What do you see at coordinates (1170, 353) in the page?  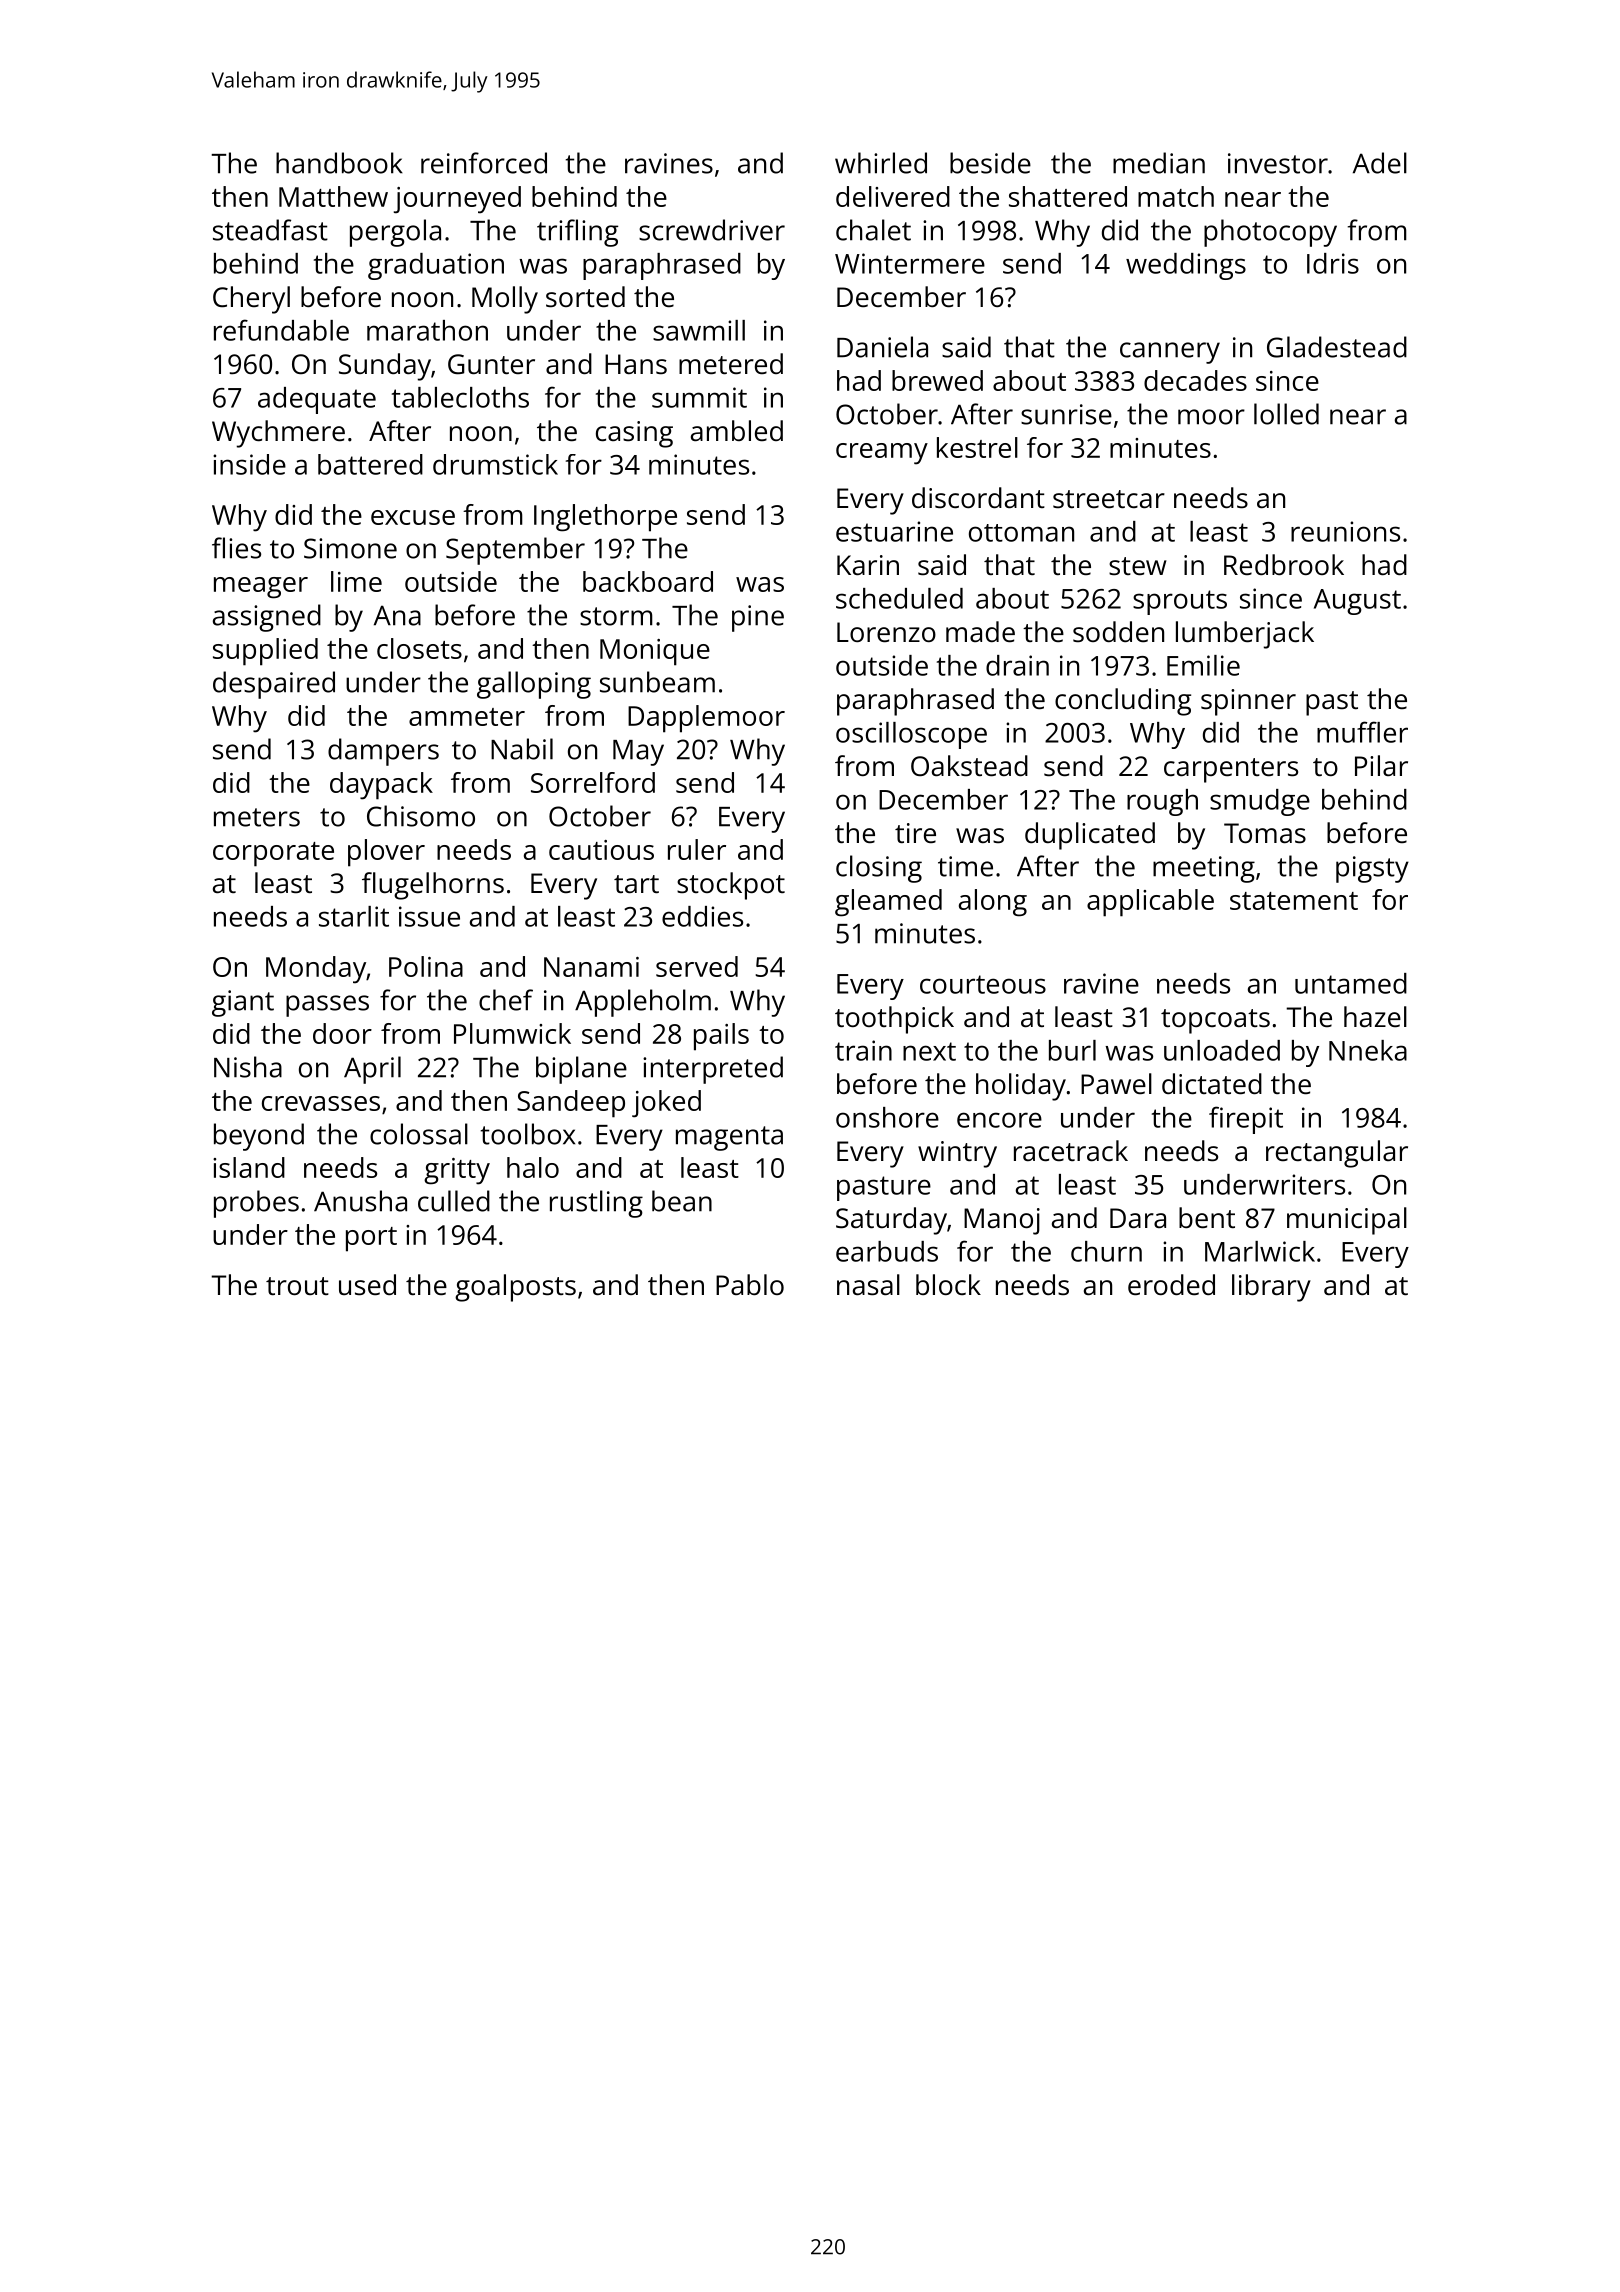 I see `cannery` at bounding box center [1170, 353].
